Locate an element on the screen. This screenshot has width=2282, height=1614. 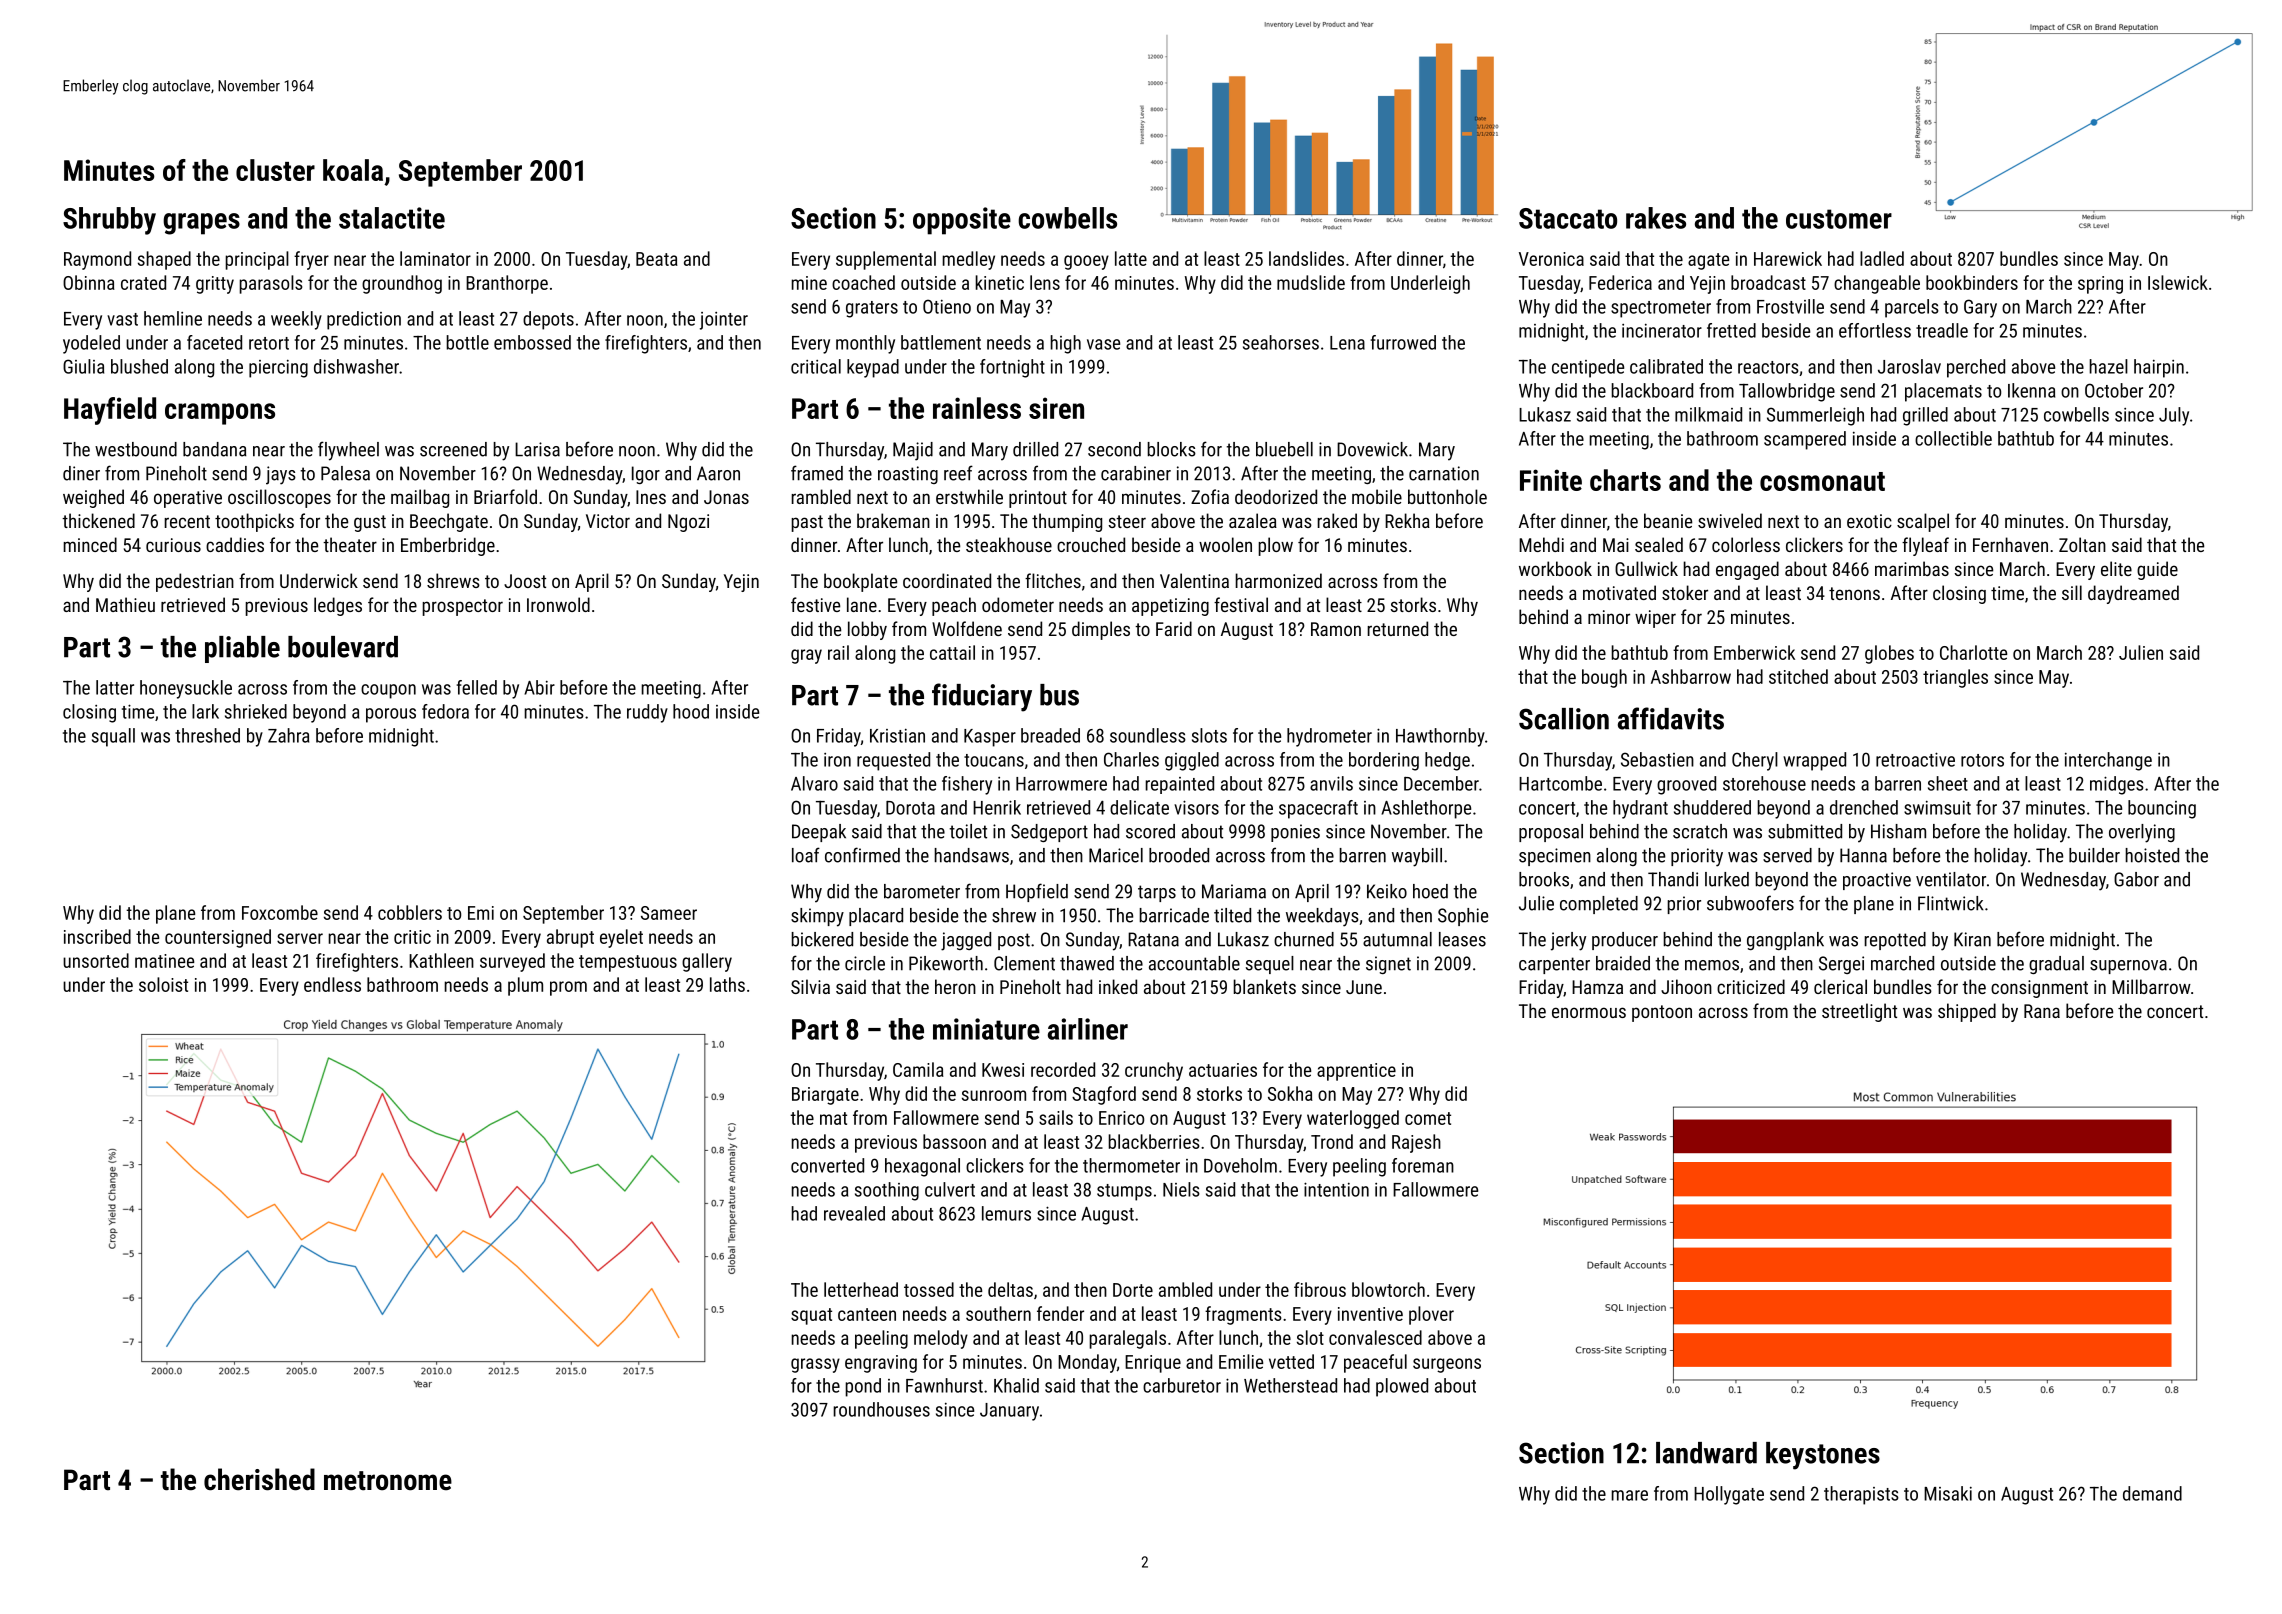
Shrubby is located at coordinates (109, 221).
